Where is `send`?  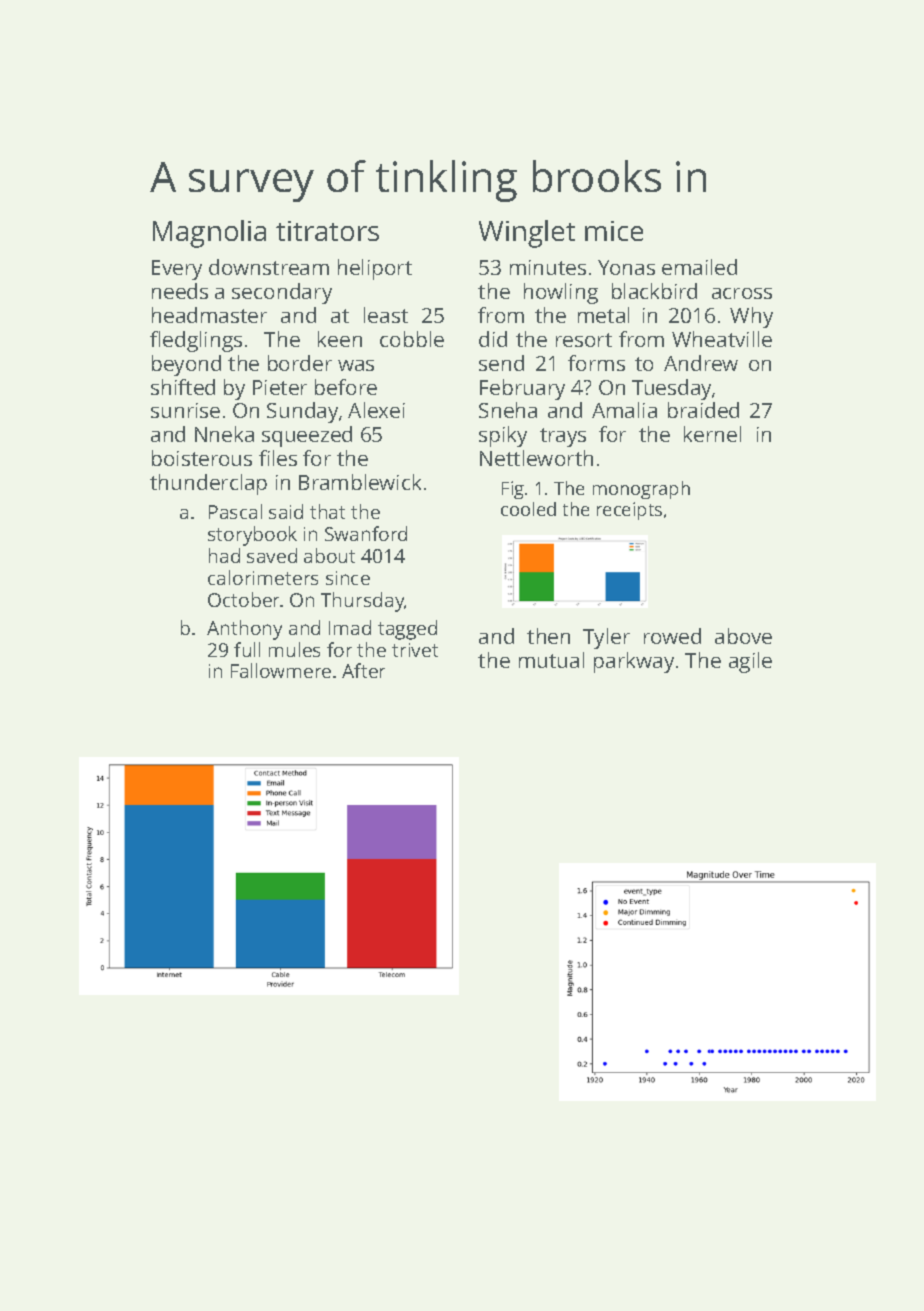
send is located at coordinates (501, 363).
